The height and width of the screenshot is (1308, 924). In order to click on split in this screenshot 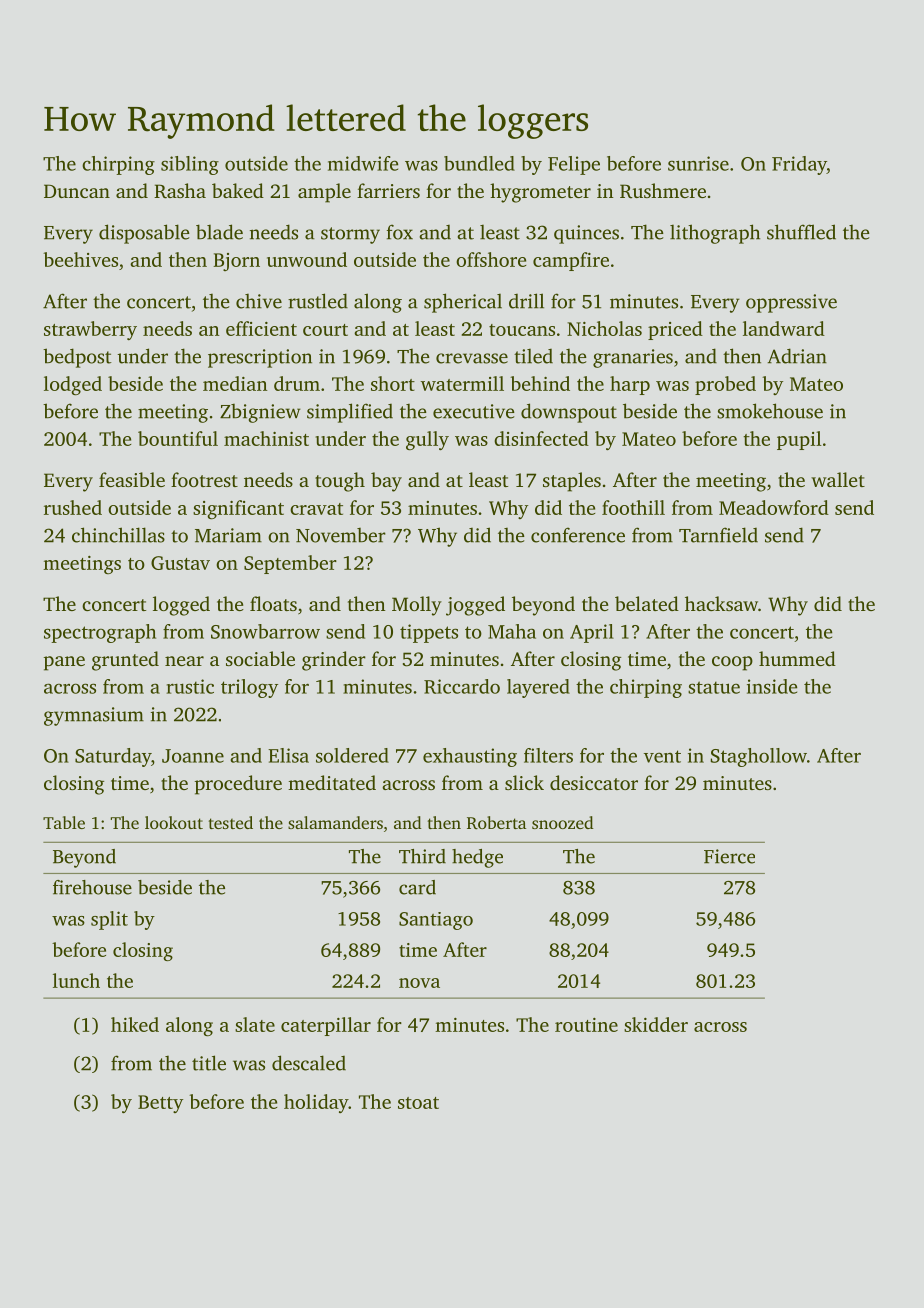, I will do `click(109, 920)`.
